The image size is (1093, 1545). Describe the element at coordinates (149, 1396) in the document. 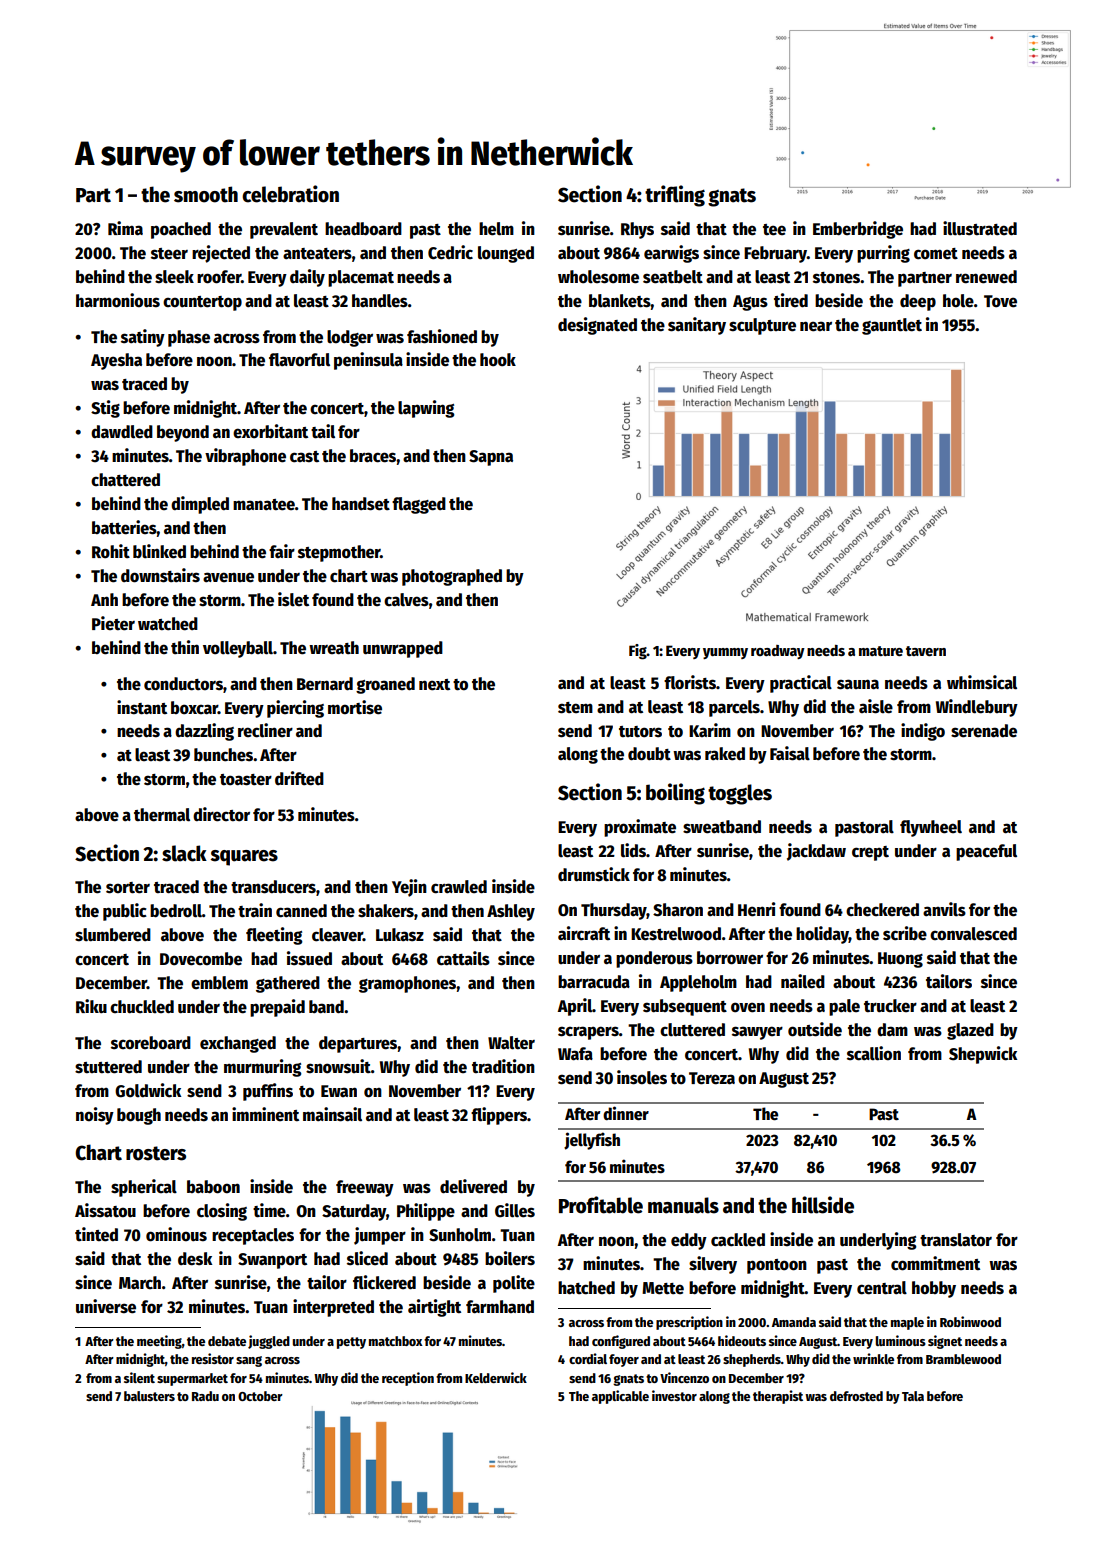

I see `balusters` at that location.
